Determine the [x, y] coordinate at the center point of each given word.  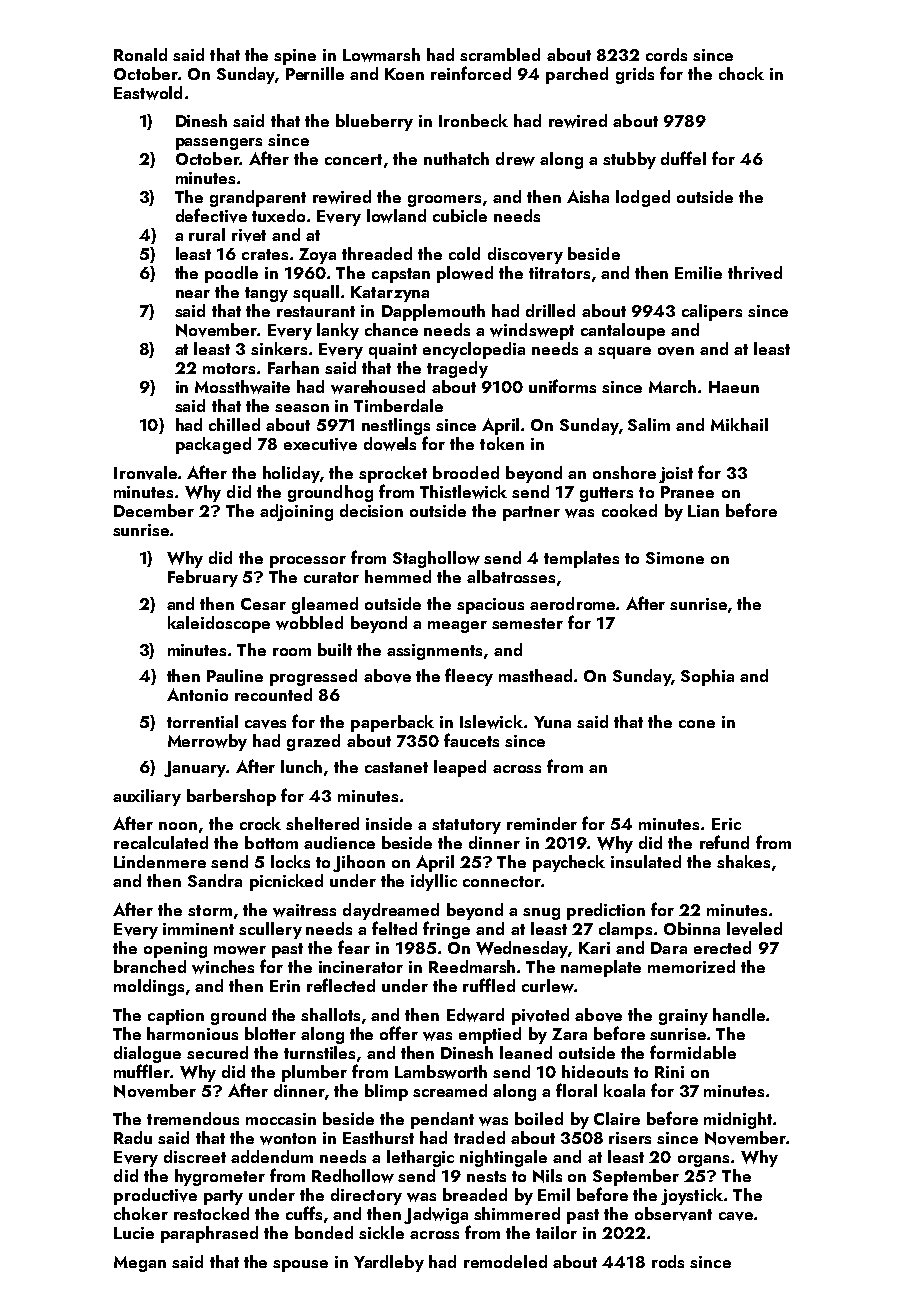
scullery [270, 930]
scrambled [500, 54]
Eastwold [148, 93]
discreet [195, 1156]
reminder [542, 823]
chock [741, 73]
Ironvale [145, 473]
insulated [646, 861]
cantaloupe [623, 331]
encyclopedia [474, 350]
